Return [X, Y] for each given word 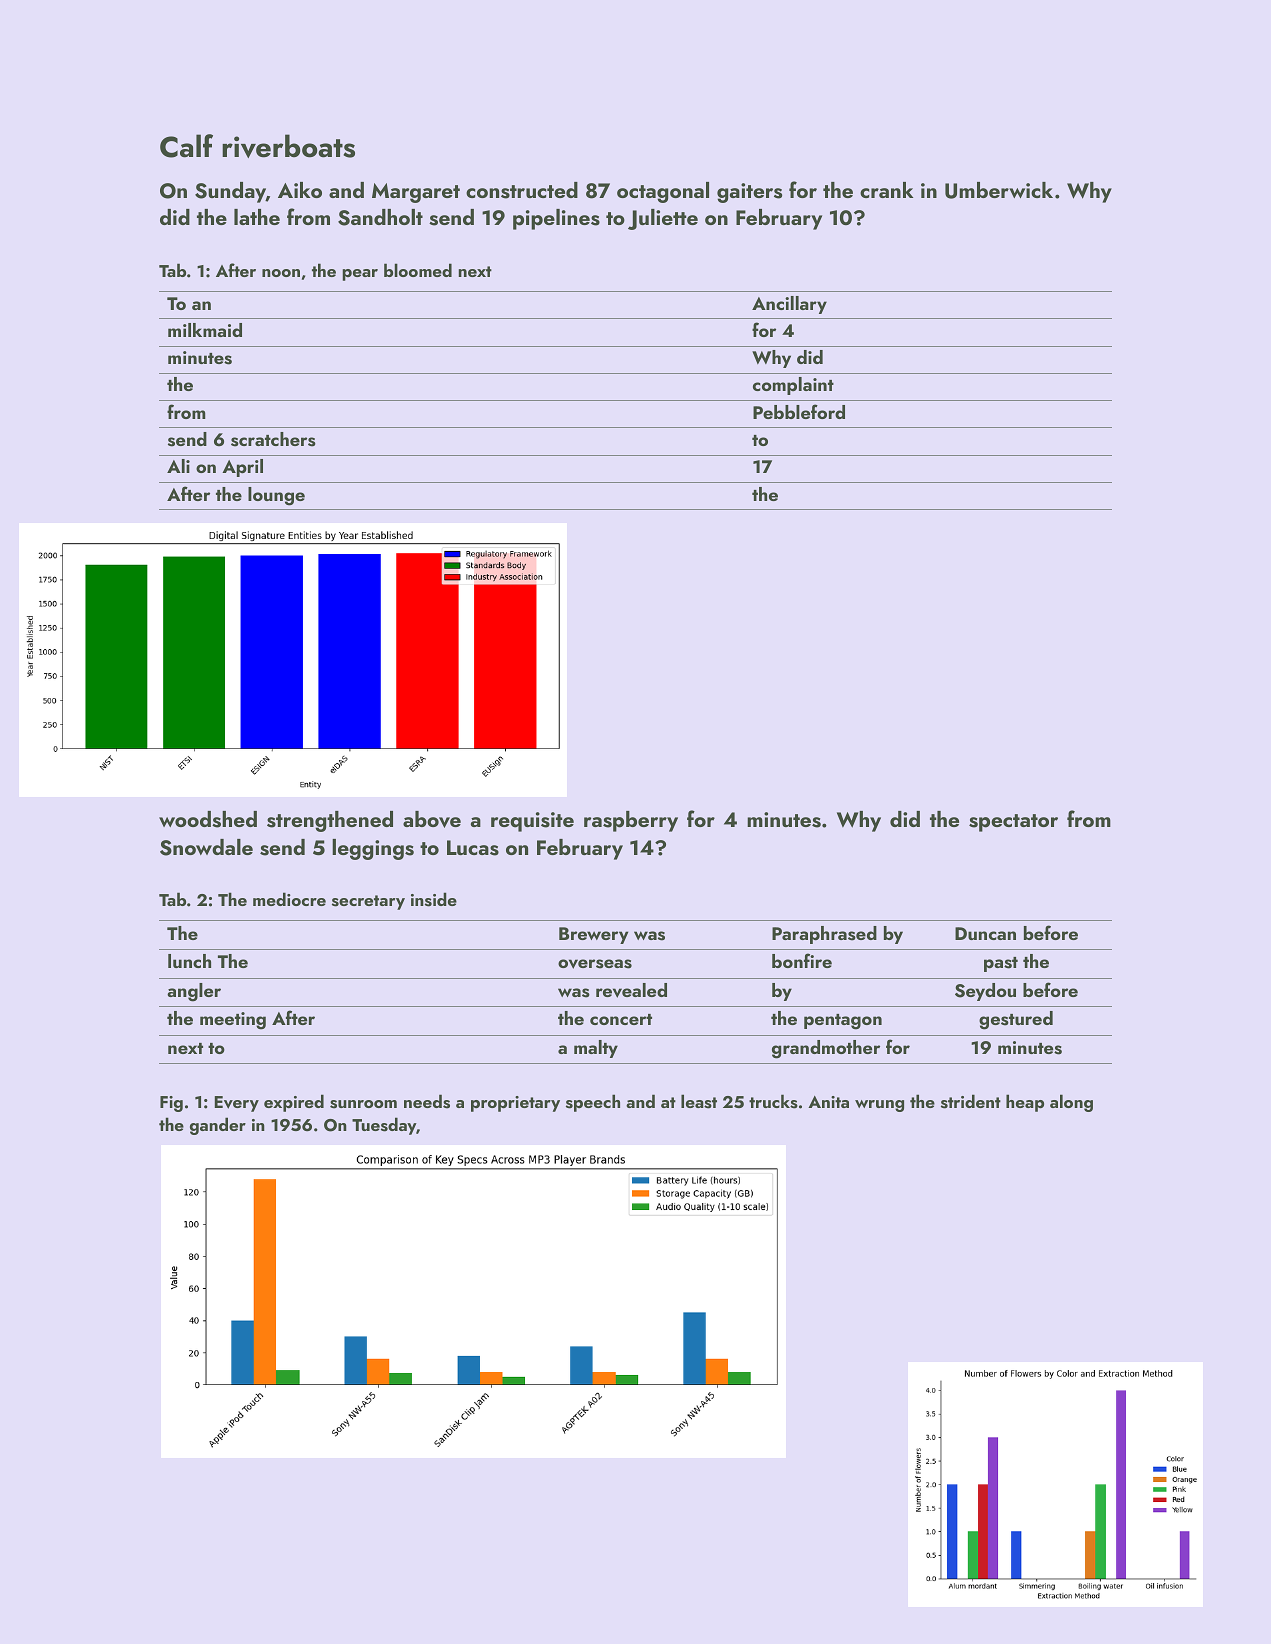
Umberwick [999, 190]
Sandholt [380, 217]
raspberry [631, 821]
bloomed [418, 270]
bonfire [802, 960]
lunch [189, 961]
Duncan [985, 933]
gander [218, 1126]
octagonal [663, 192]
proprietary [515, 1104]
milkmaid [205, 330]
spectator [1013, 823]
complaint [793, 386]
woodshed [208, 819]
